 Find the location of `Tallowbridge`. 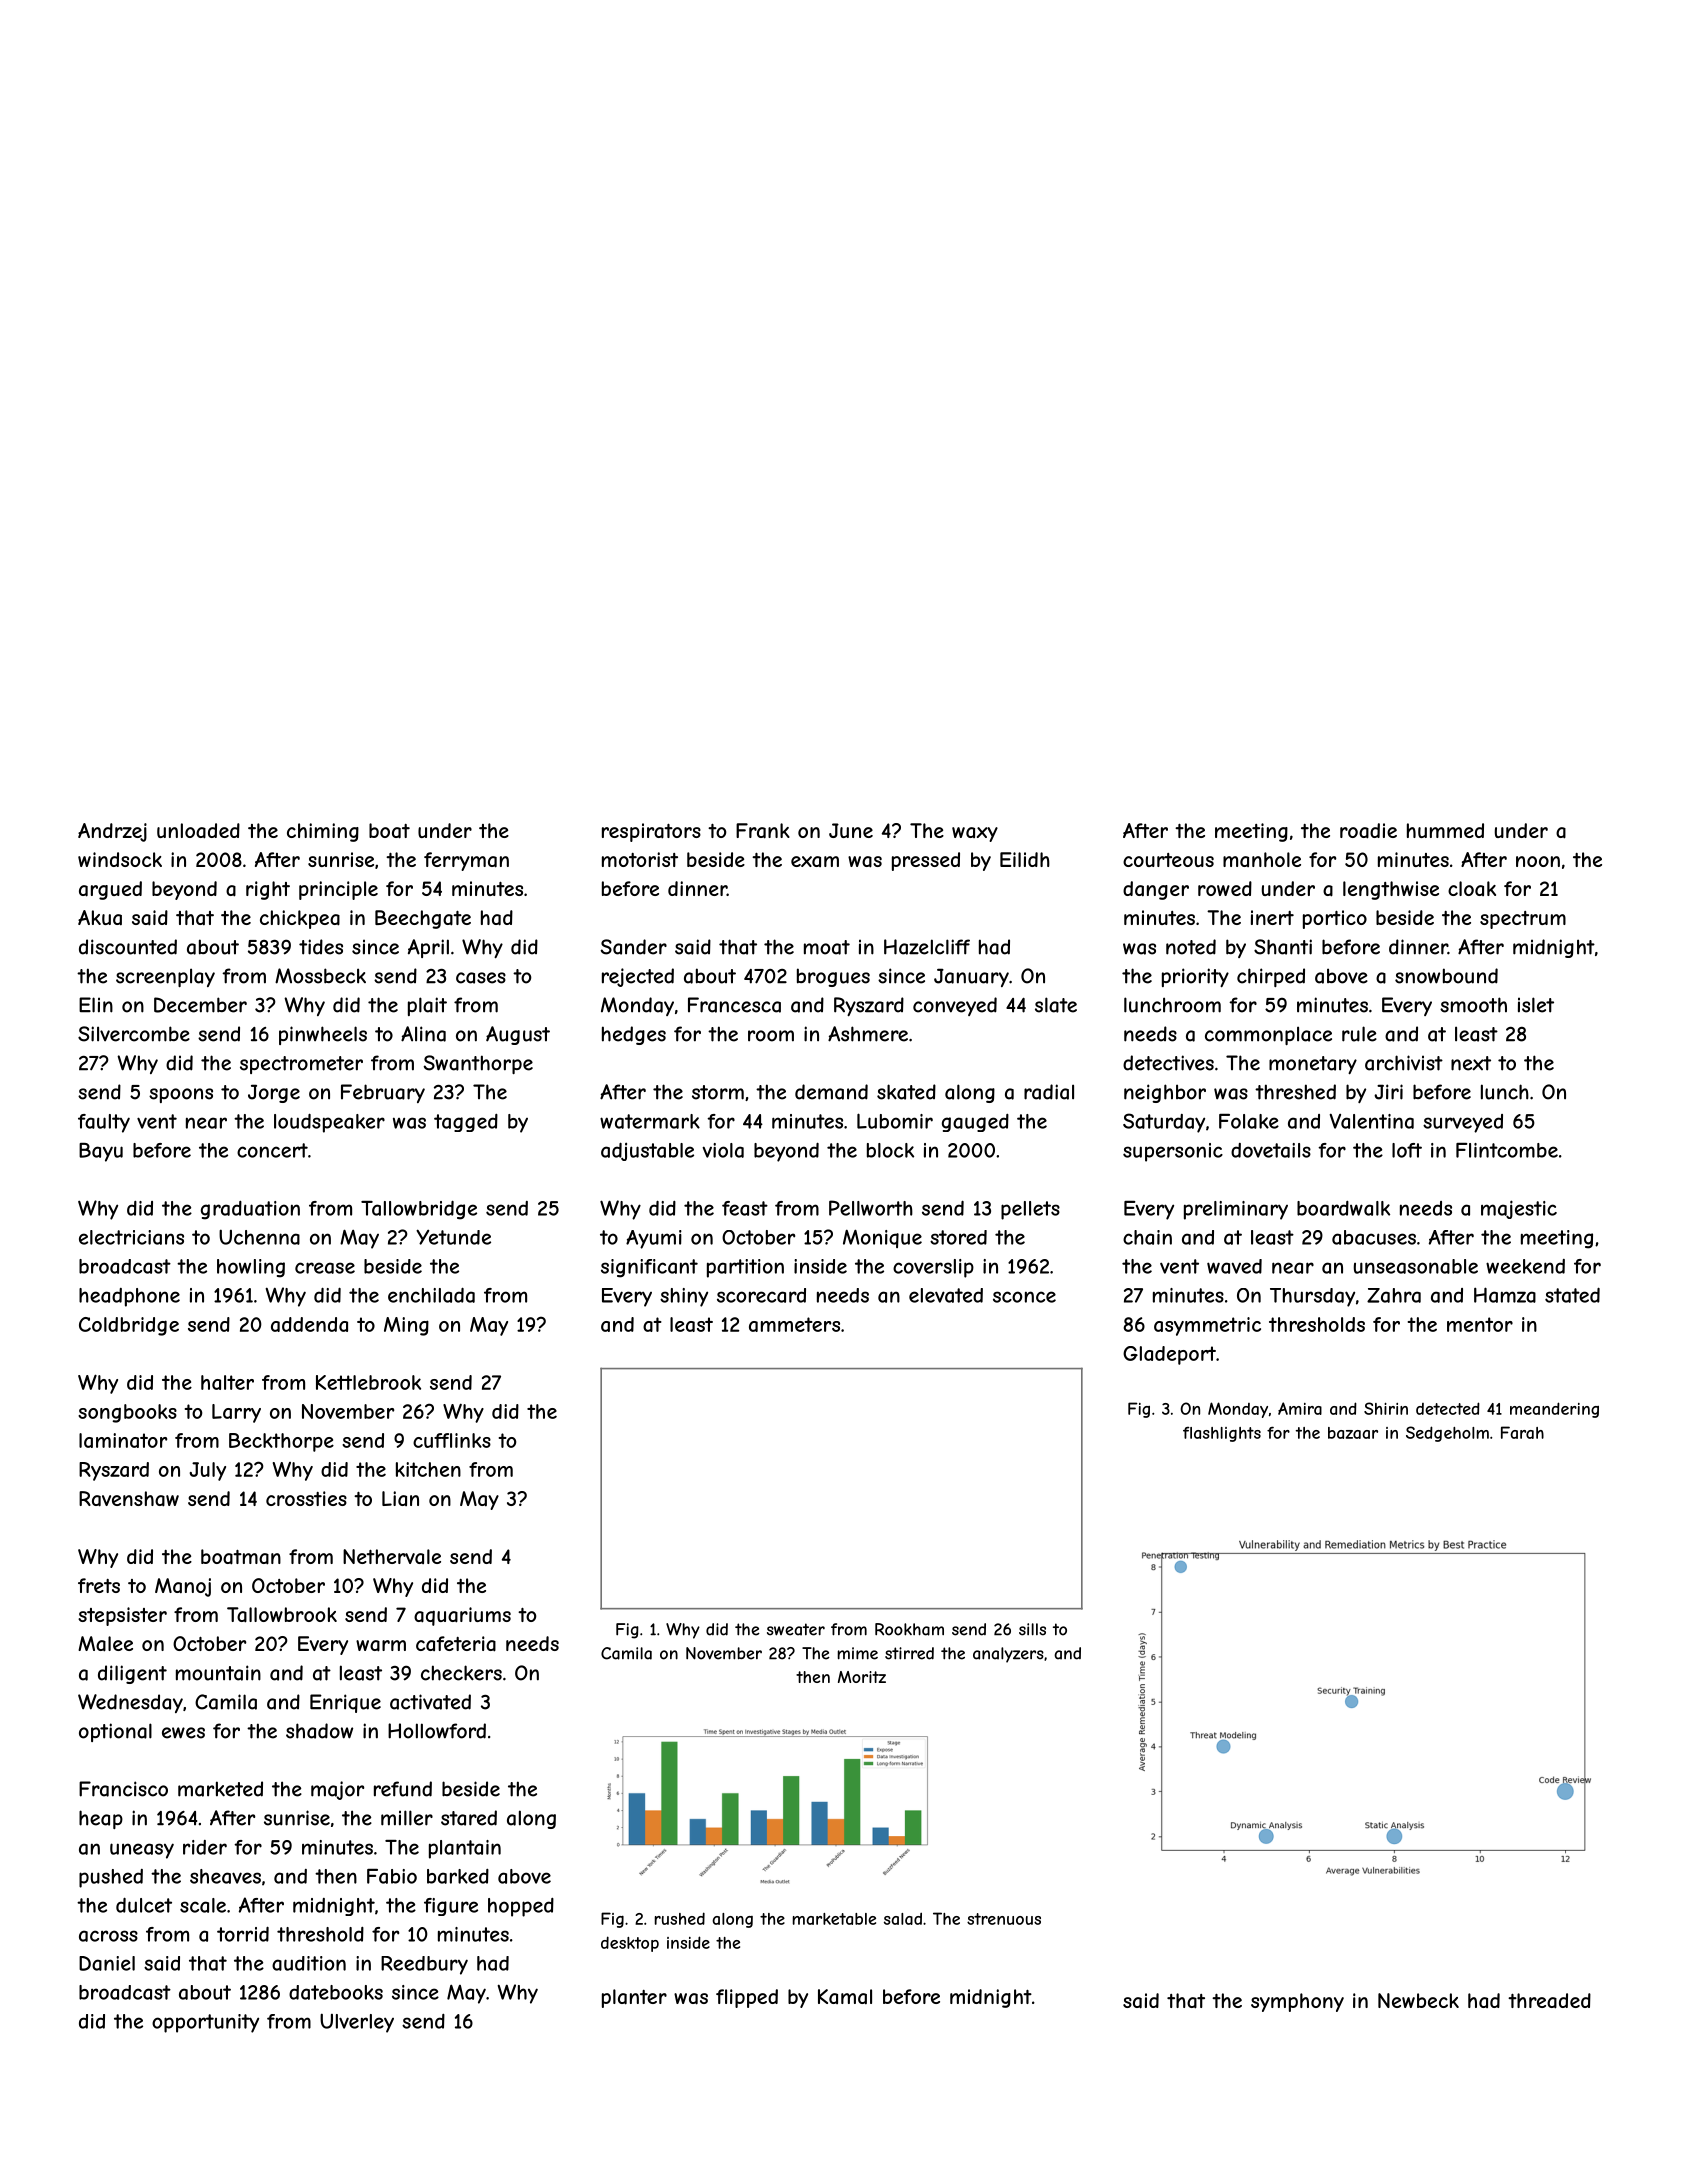

Tallowbridge is located at coordinates (419, 1210).
